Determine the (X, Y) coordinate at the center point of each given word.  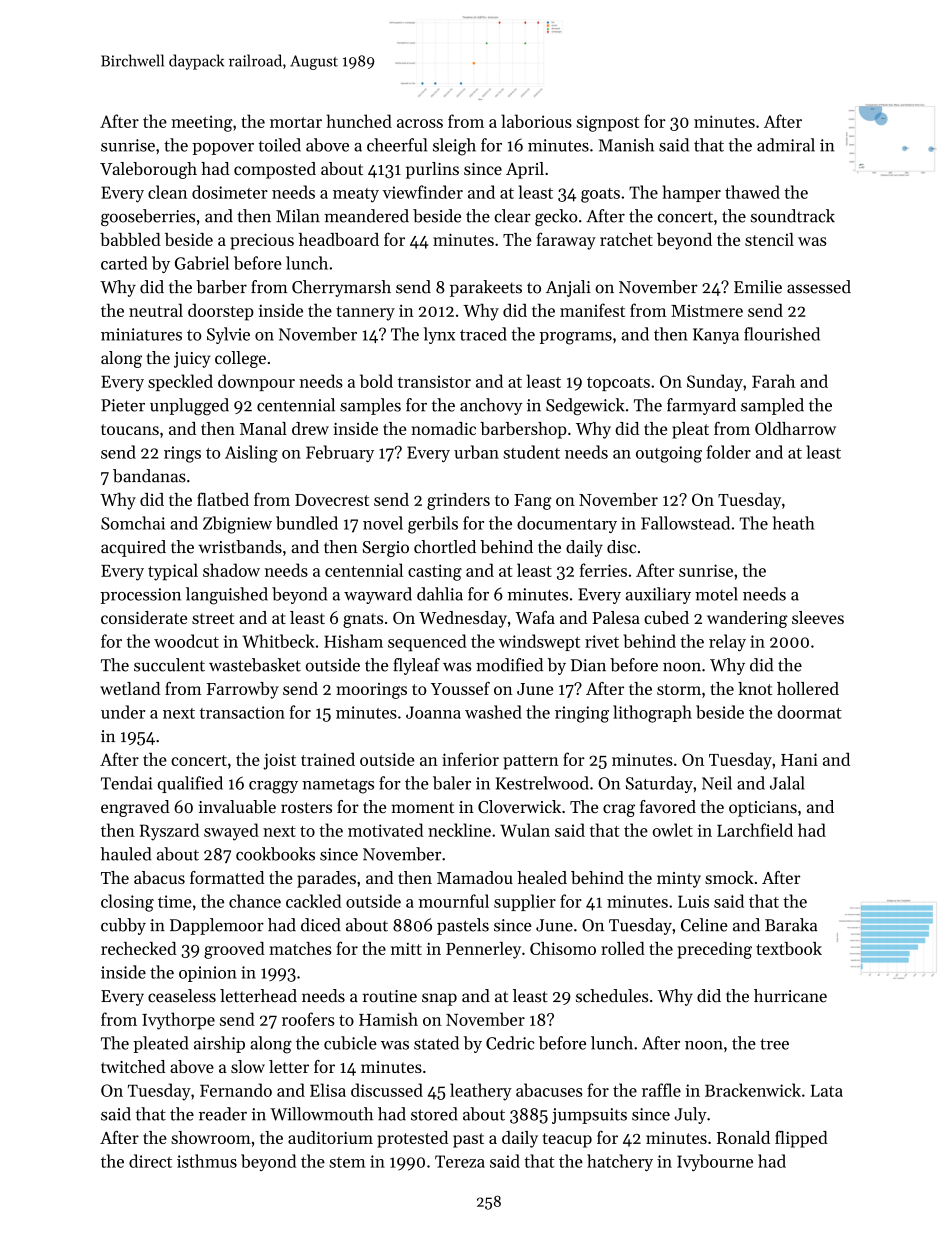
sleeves (818, 617)
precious (262, 241)
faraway (566, 241)
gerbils (433, 525)
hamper (692, 193)
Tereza (460, 1161)
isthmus (207, 1161)
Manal (263, 428)
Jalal (787, 783)
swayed (231, 832)
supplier (525, 902)
